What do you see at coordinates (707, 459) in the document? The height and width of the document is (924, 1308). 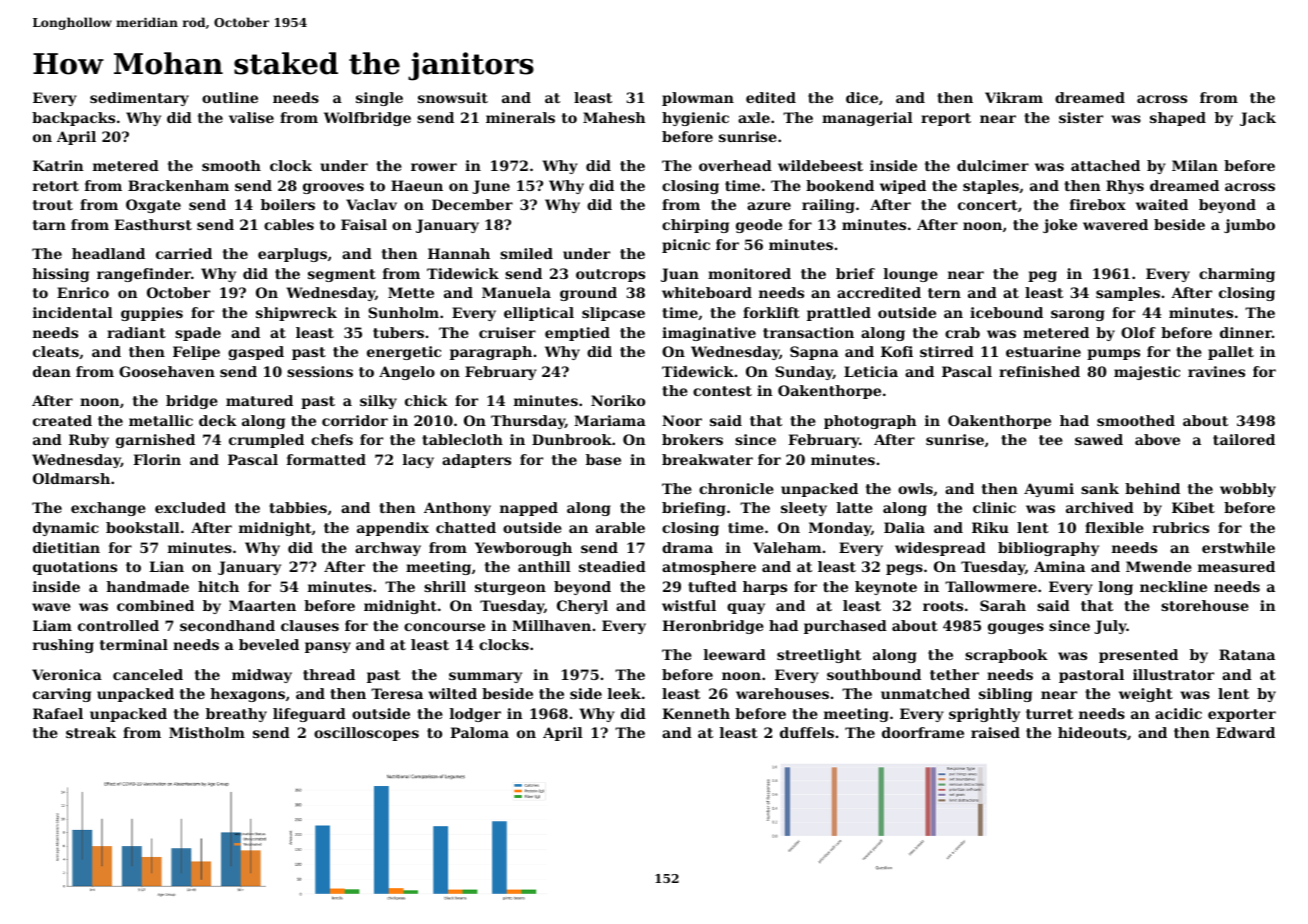 I see `breakwater` at bounding box center [707, 459].
